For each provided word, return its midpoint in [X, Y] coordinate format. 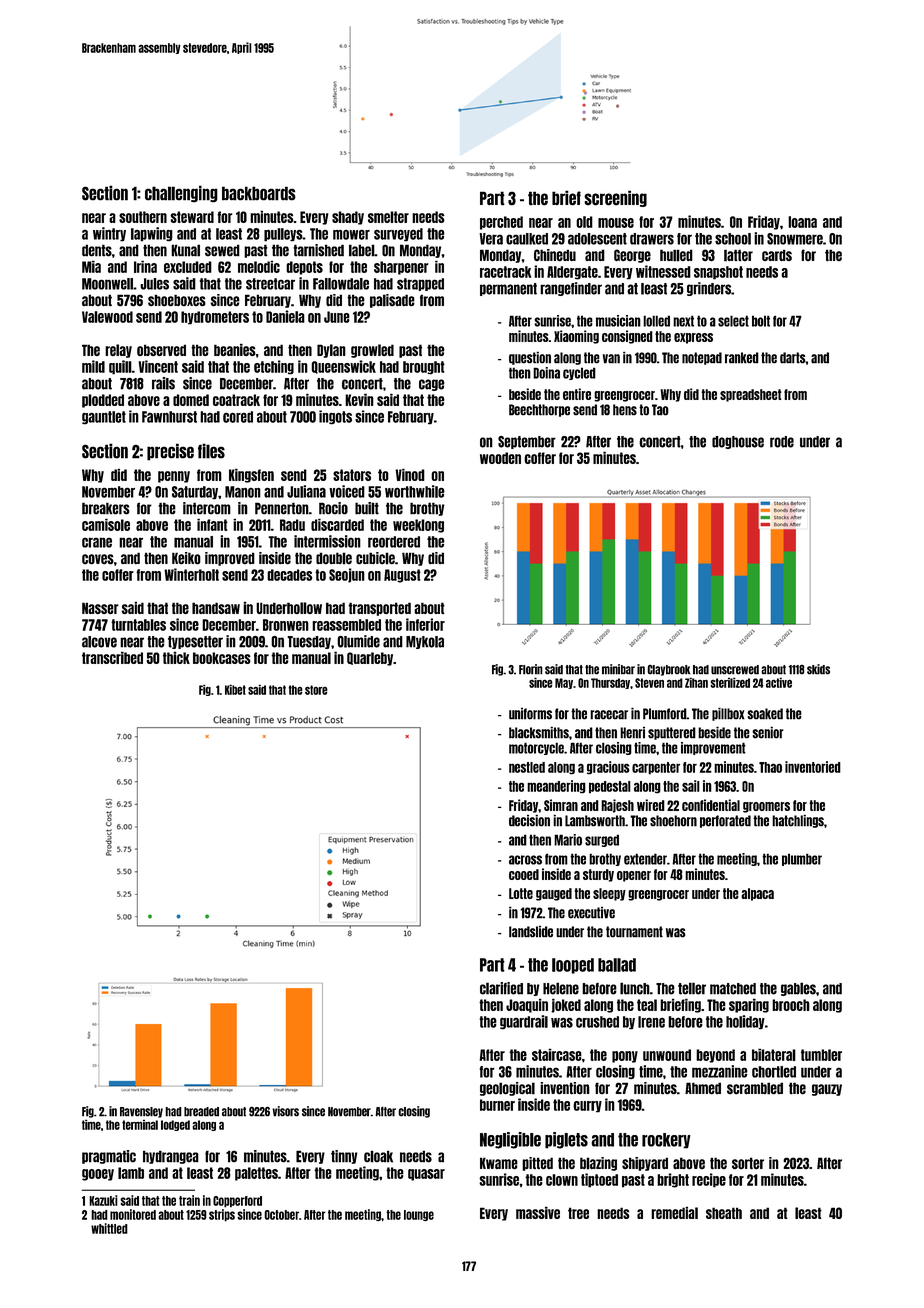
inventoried [813, 767]
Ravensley [141, 1112]
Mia [91, 267]
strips [222, 1215]
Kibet [235, 689]
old [584, 222]
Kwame [499, 1163]
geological [507, 1089]
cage [432, 385]
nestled [527, 767]
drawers [652, 239]
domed [191, 400]
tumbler [821, 1055]
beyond [715, 1056]
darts [793, 358]
